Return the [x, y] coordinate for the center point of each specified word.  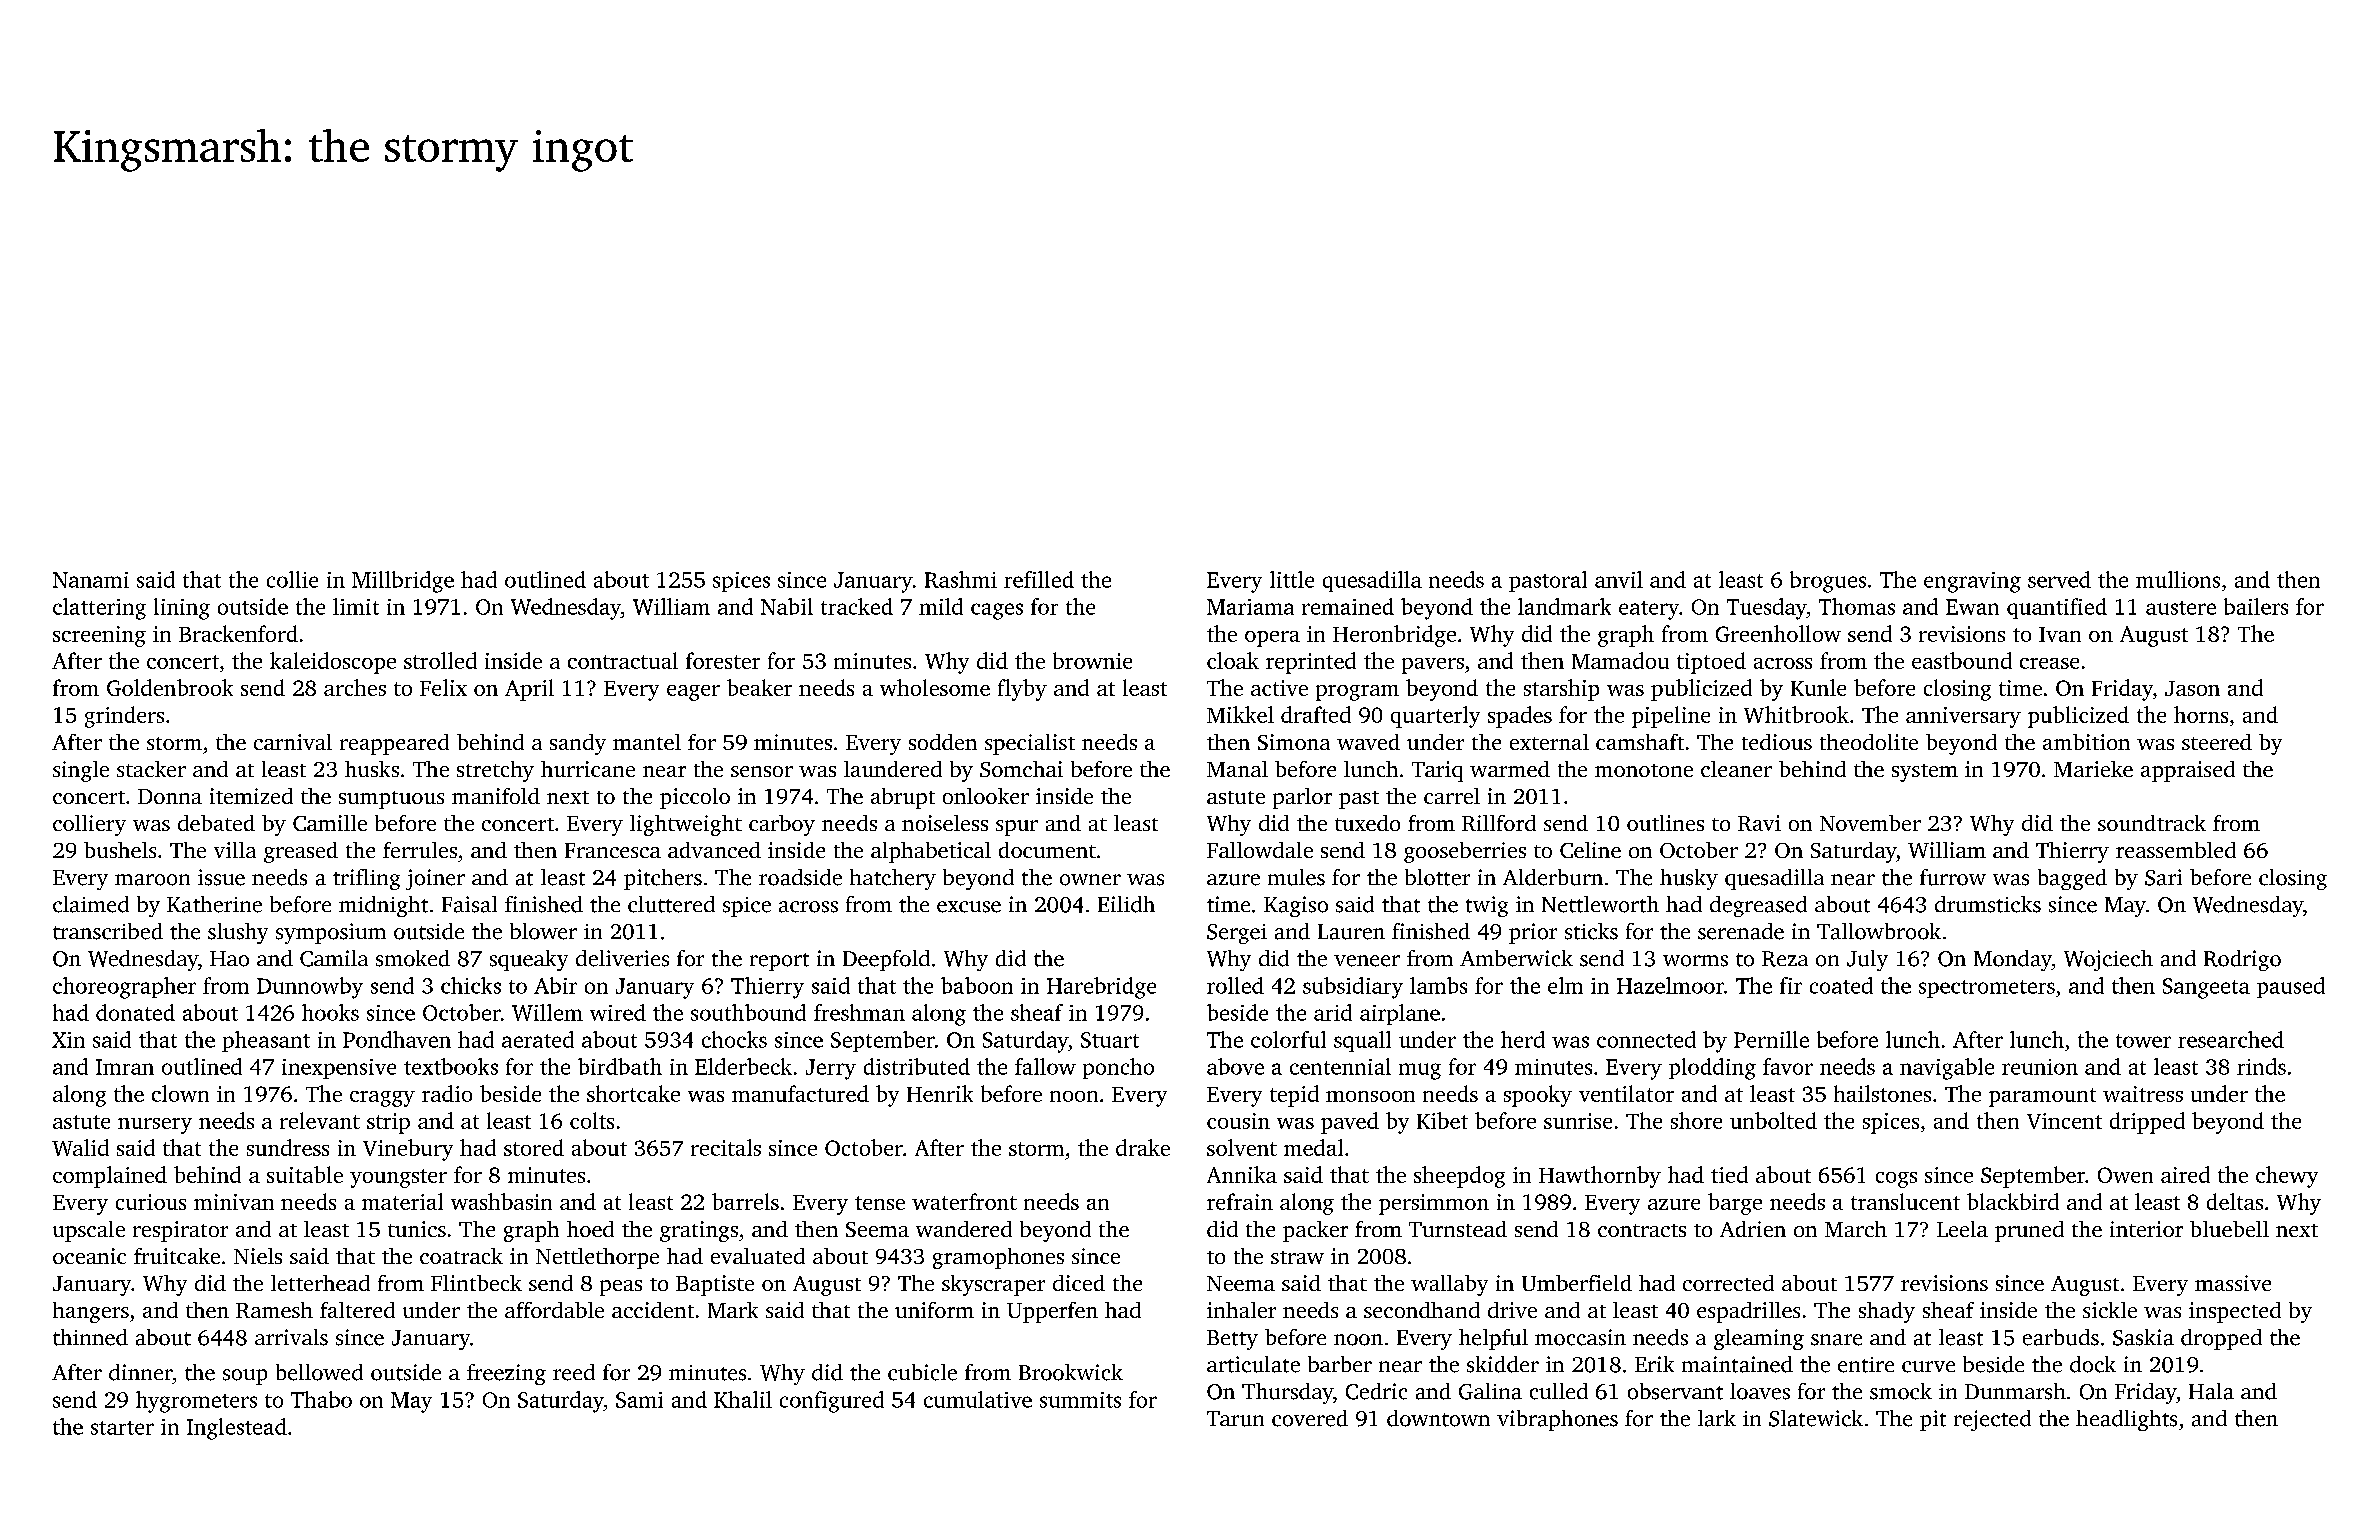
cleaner [1736, 769]
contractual [623, 660]
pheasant [266, 1041]
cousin [1238, 1121]
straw [1297, 1257]
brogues [1828, 582]
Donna [170, 796]
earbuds [2061, 1337]
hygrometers [196, 1402]
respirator [180, 1231]
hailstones [1882, 1093]
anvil [1619, 579]
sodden [943, 742]
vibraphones [1557, 1420]
